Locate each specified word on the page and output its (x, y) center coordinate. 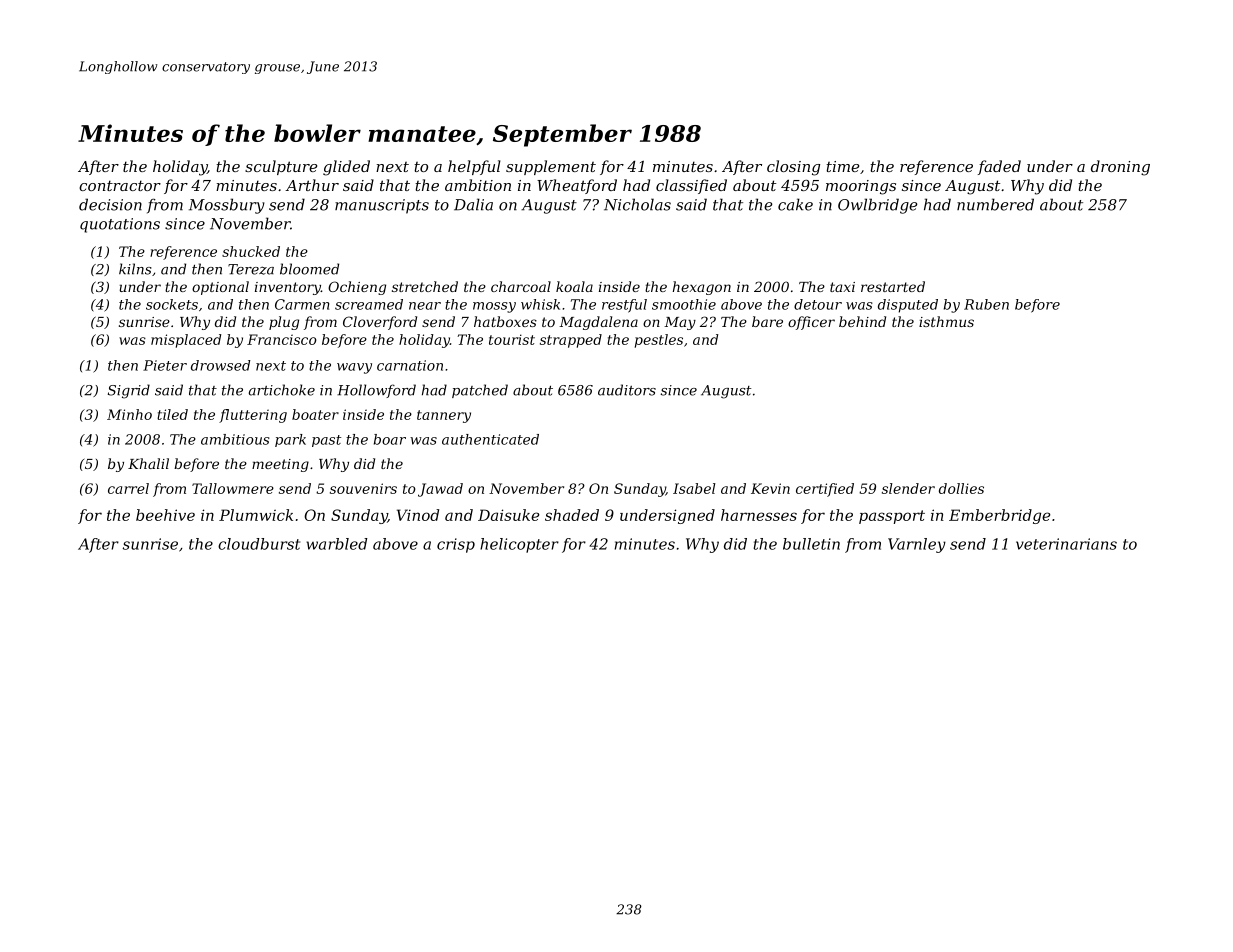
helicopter (519, 545)
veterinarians (1066, 544)
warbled (337, 544)
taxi (842, 287)
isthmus (946, 321)
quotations (120, 225)
